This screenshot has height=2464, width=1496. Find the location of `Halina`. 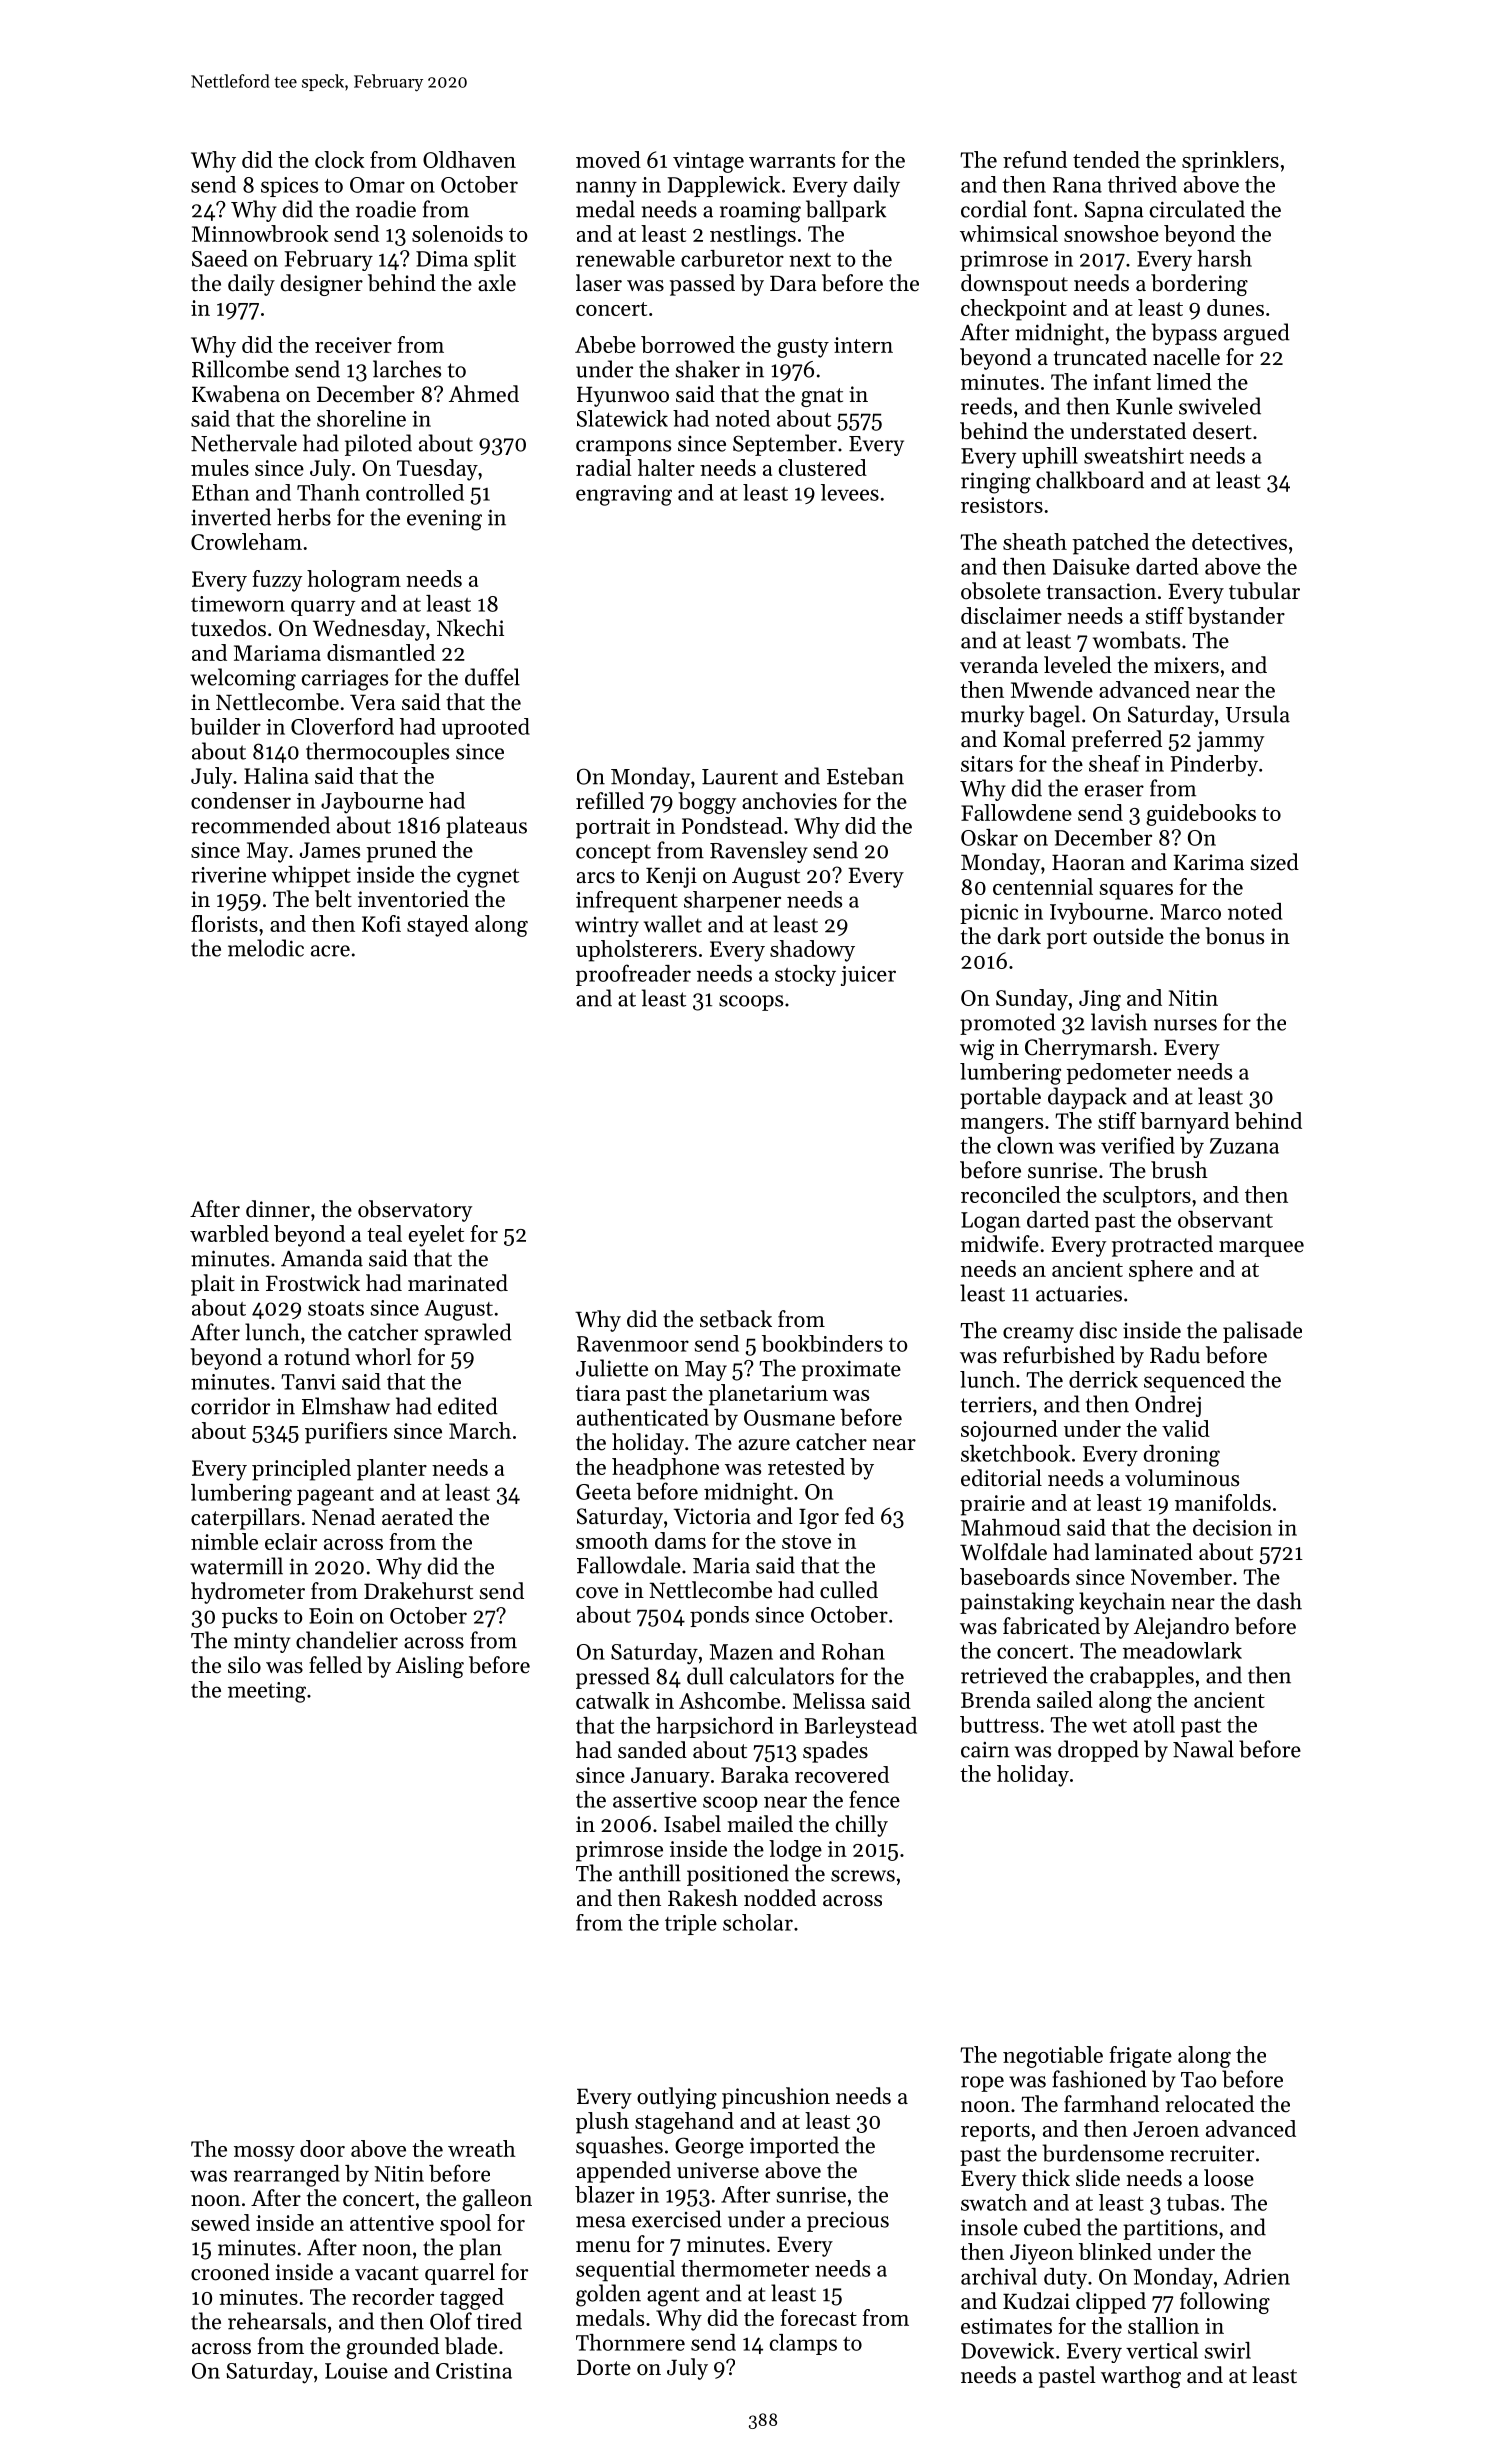

Halina is located at coordinates (276, 775).
